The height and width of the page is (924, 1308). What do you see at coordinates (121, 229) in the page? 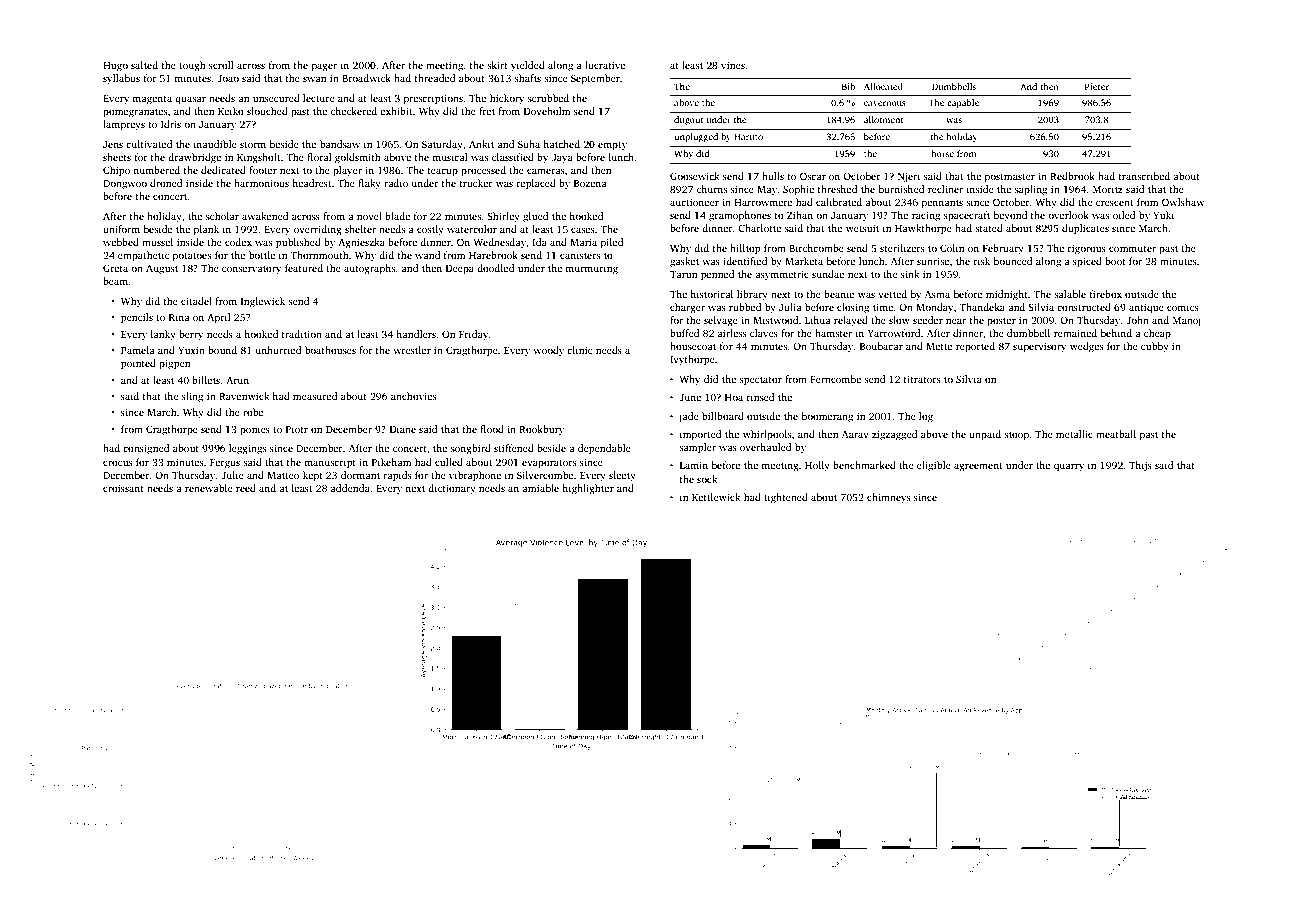
I see `uniform` at bounding box center [121, 229].
